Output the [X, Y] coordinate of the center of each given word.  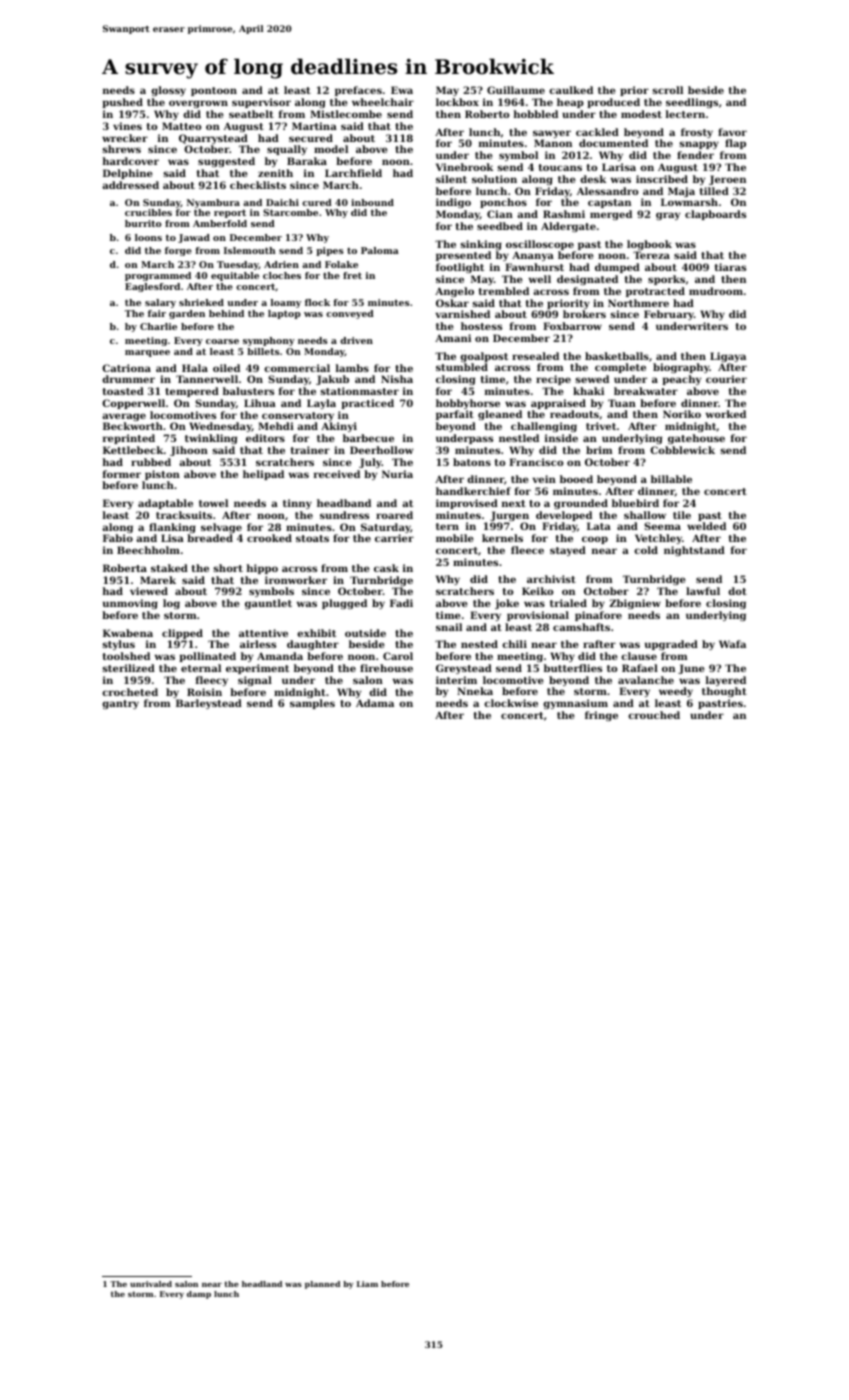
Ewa [402, 90]
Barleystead [209, 704]
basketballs [617, 356]
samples [312, 704]
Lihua [260, 403]
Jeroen [727, 180]
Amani [453, 338]
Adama [375, 703]
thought [724, 692]
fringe [601, 716]
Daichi [282, 202]
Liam [367, 1284]
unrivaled [151, 1284]
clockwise [511, 703]
